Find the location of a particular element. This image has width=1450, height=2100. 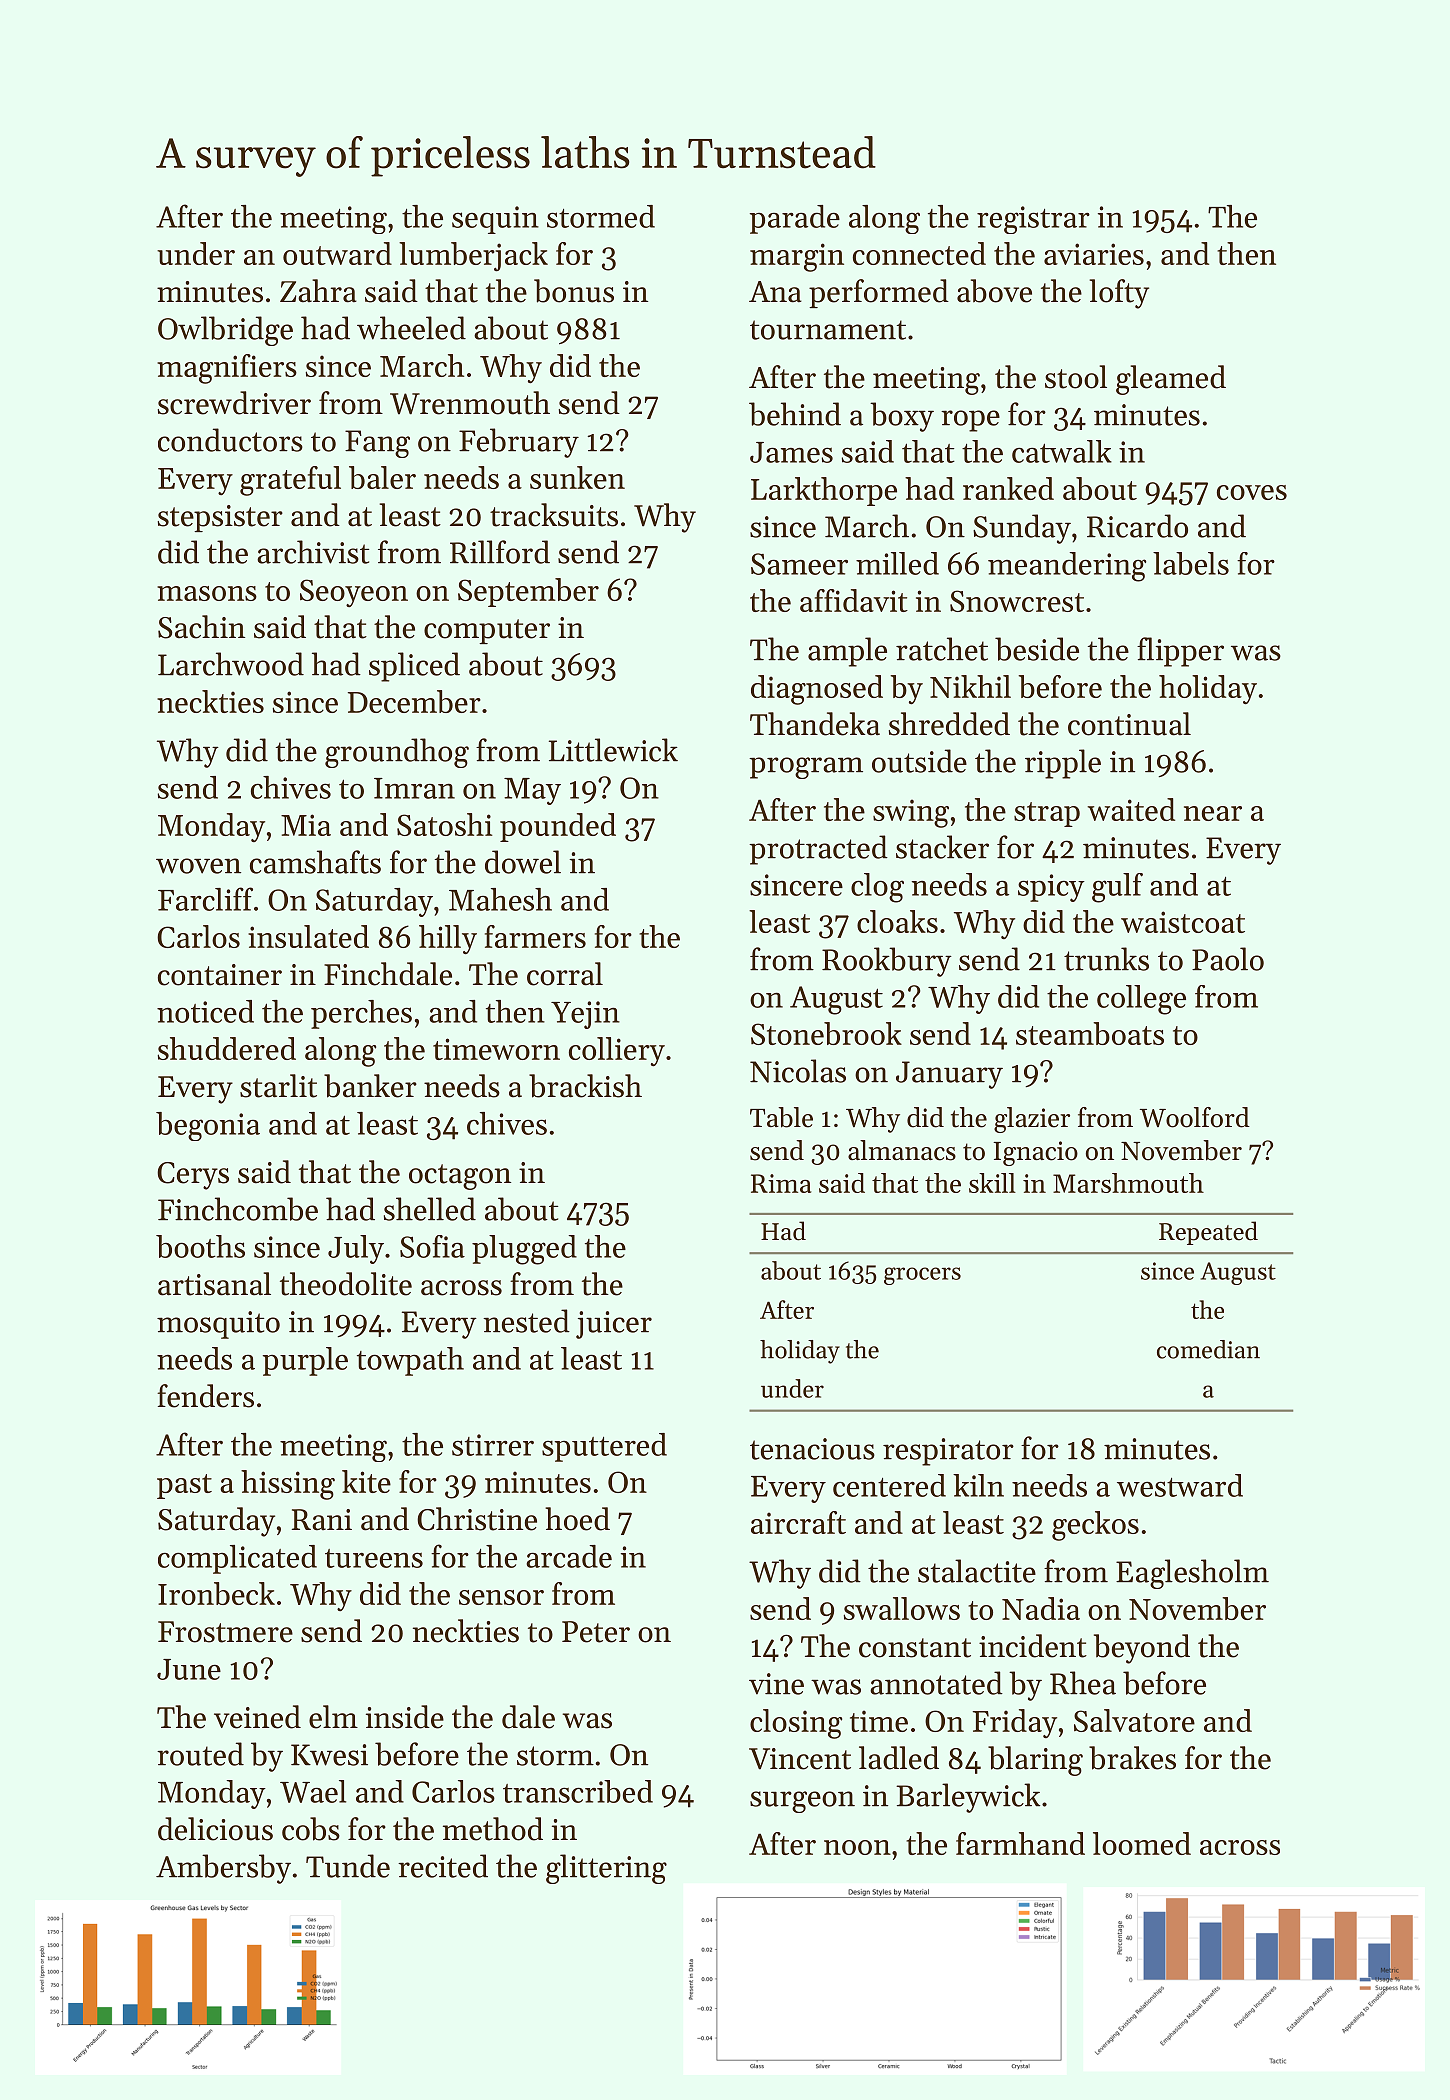

Salvatore is located at coordinates (1134, 1720).
